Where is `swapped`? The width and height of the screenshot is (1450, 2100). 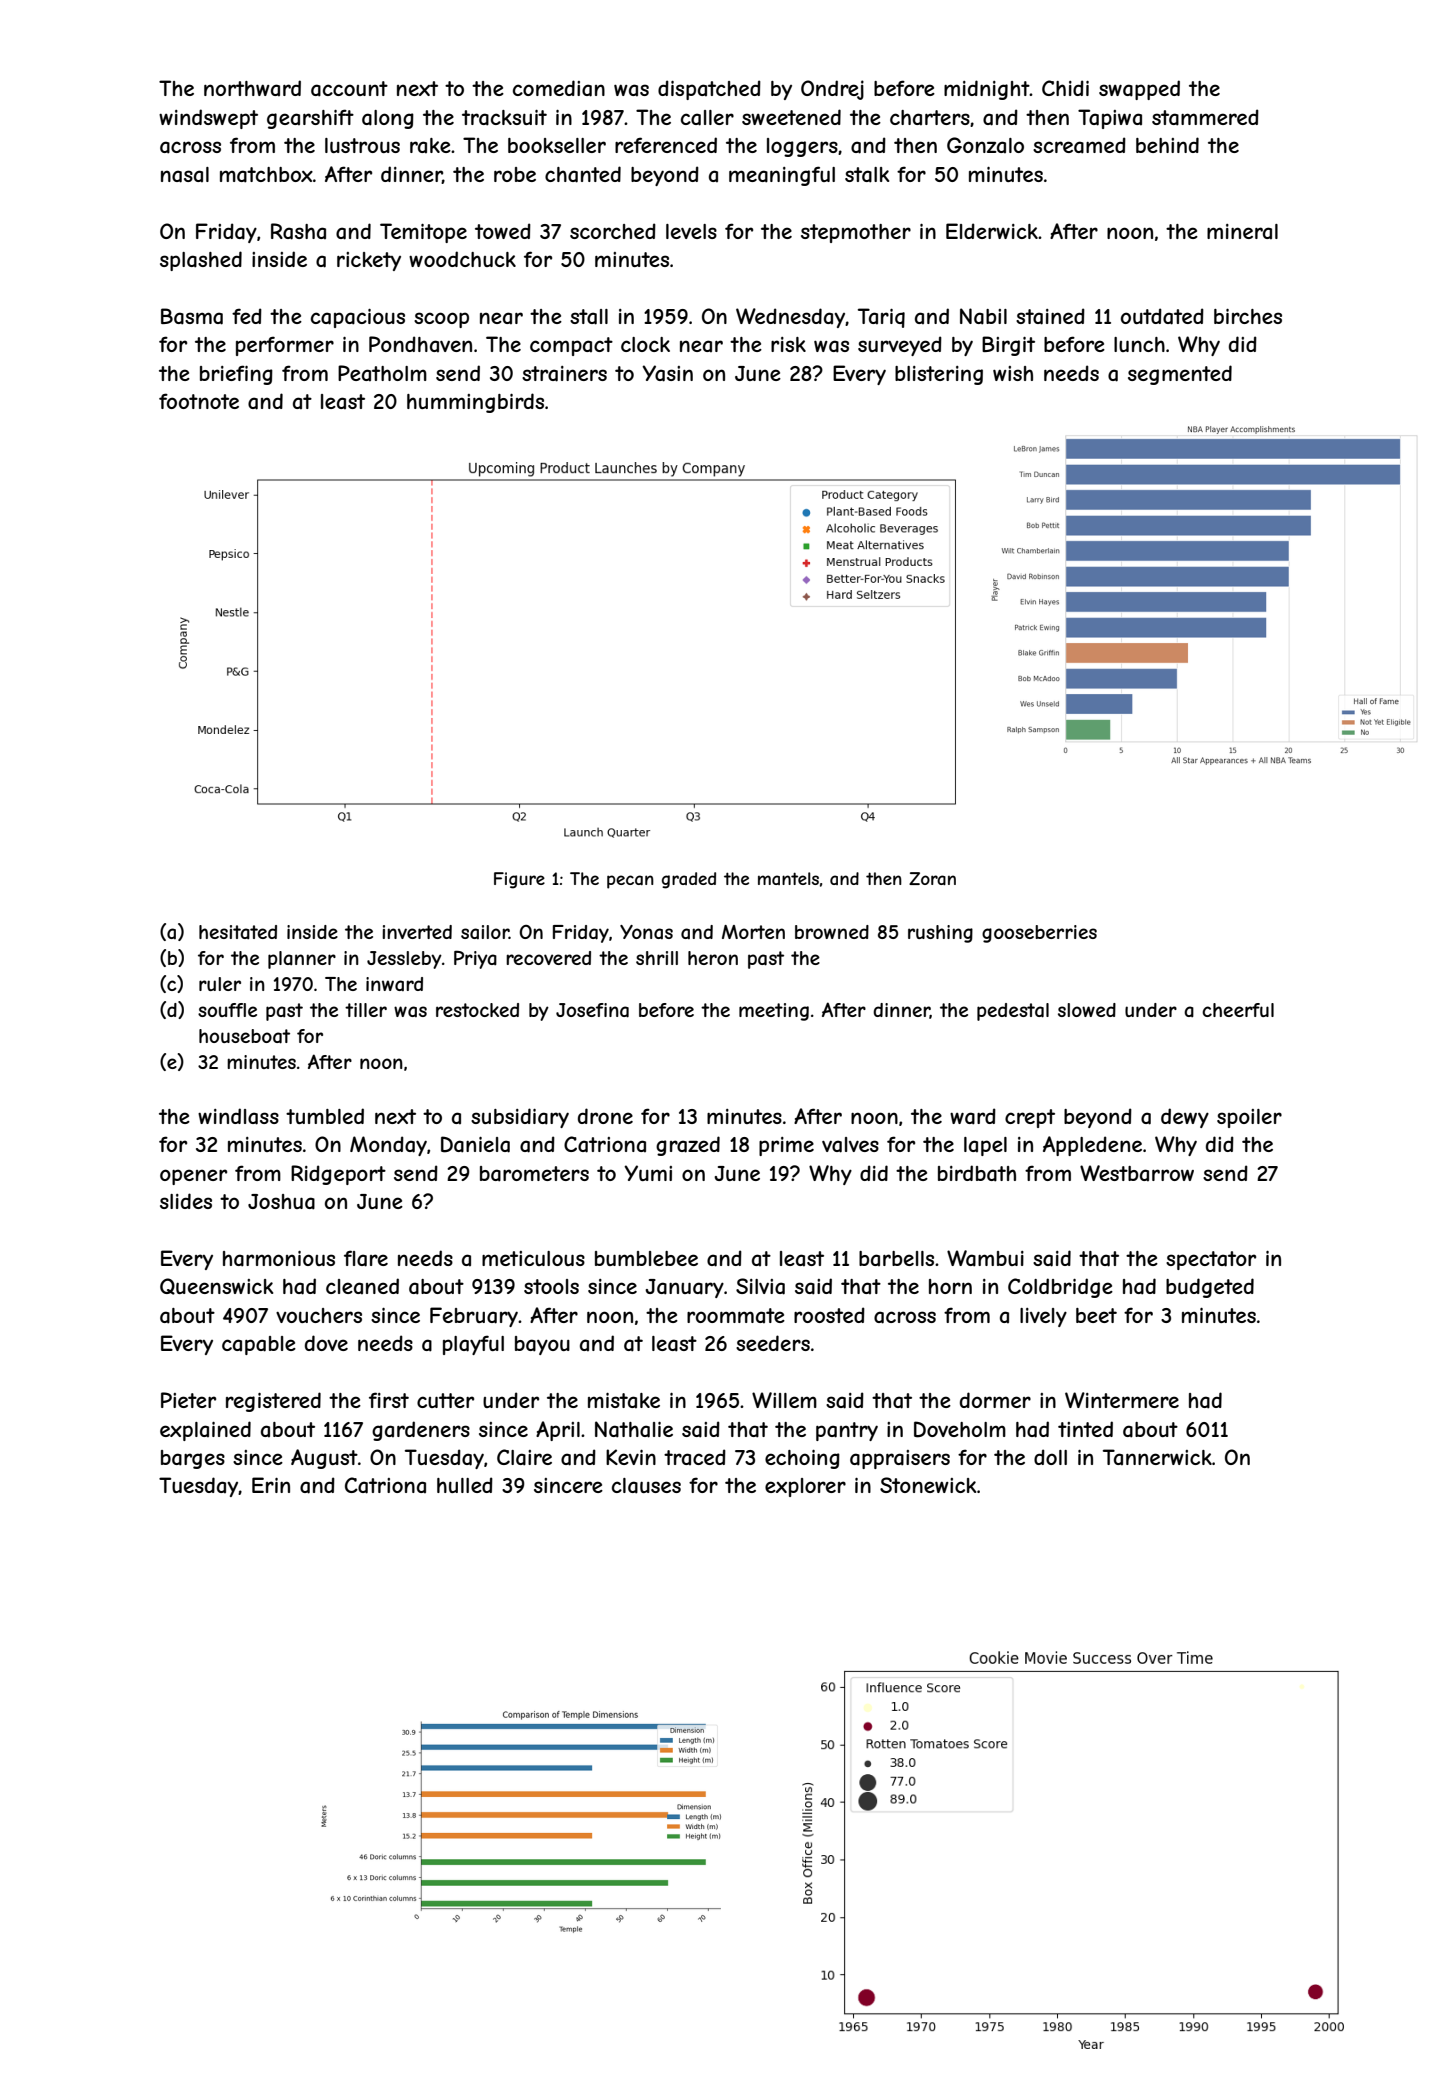
swapped is located at coordinates (1139, 90).
